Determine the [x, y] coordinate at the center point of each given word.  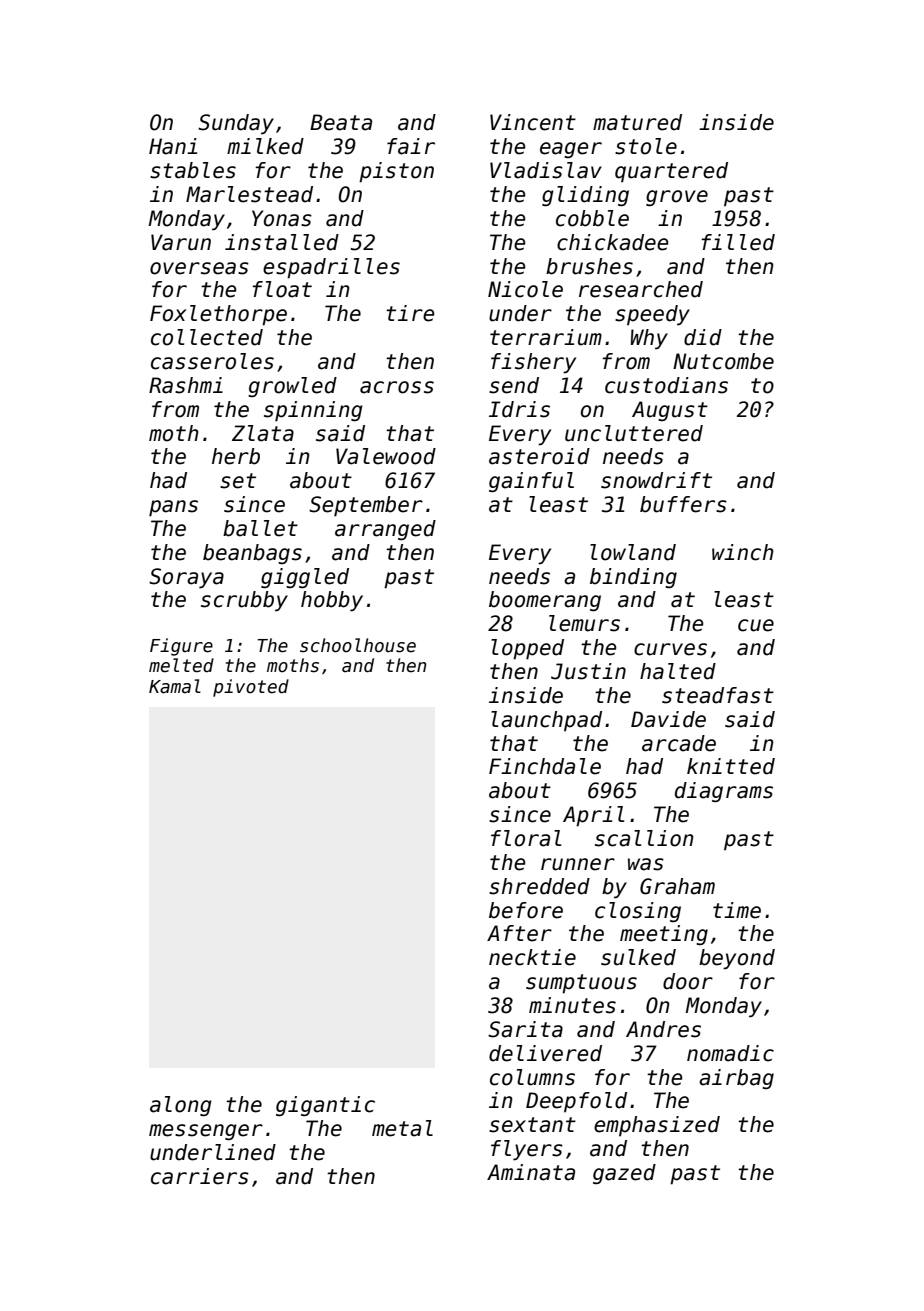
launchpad [546, 721]
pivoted [251, 688]
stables [193, 170]
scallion [644, 838]
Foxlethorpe [218, 315]
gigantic [325, 1106]
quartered [671, 172]
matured [637, 122]
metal [402, 1128]
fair [411, 146]
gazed [624, 1174]
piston [396, 172]
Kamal [175, 686]
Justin [588, 671]
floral [526, 838]
